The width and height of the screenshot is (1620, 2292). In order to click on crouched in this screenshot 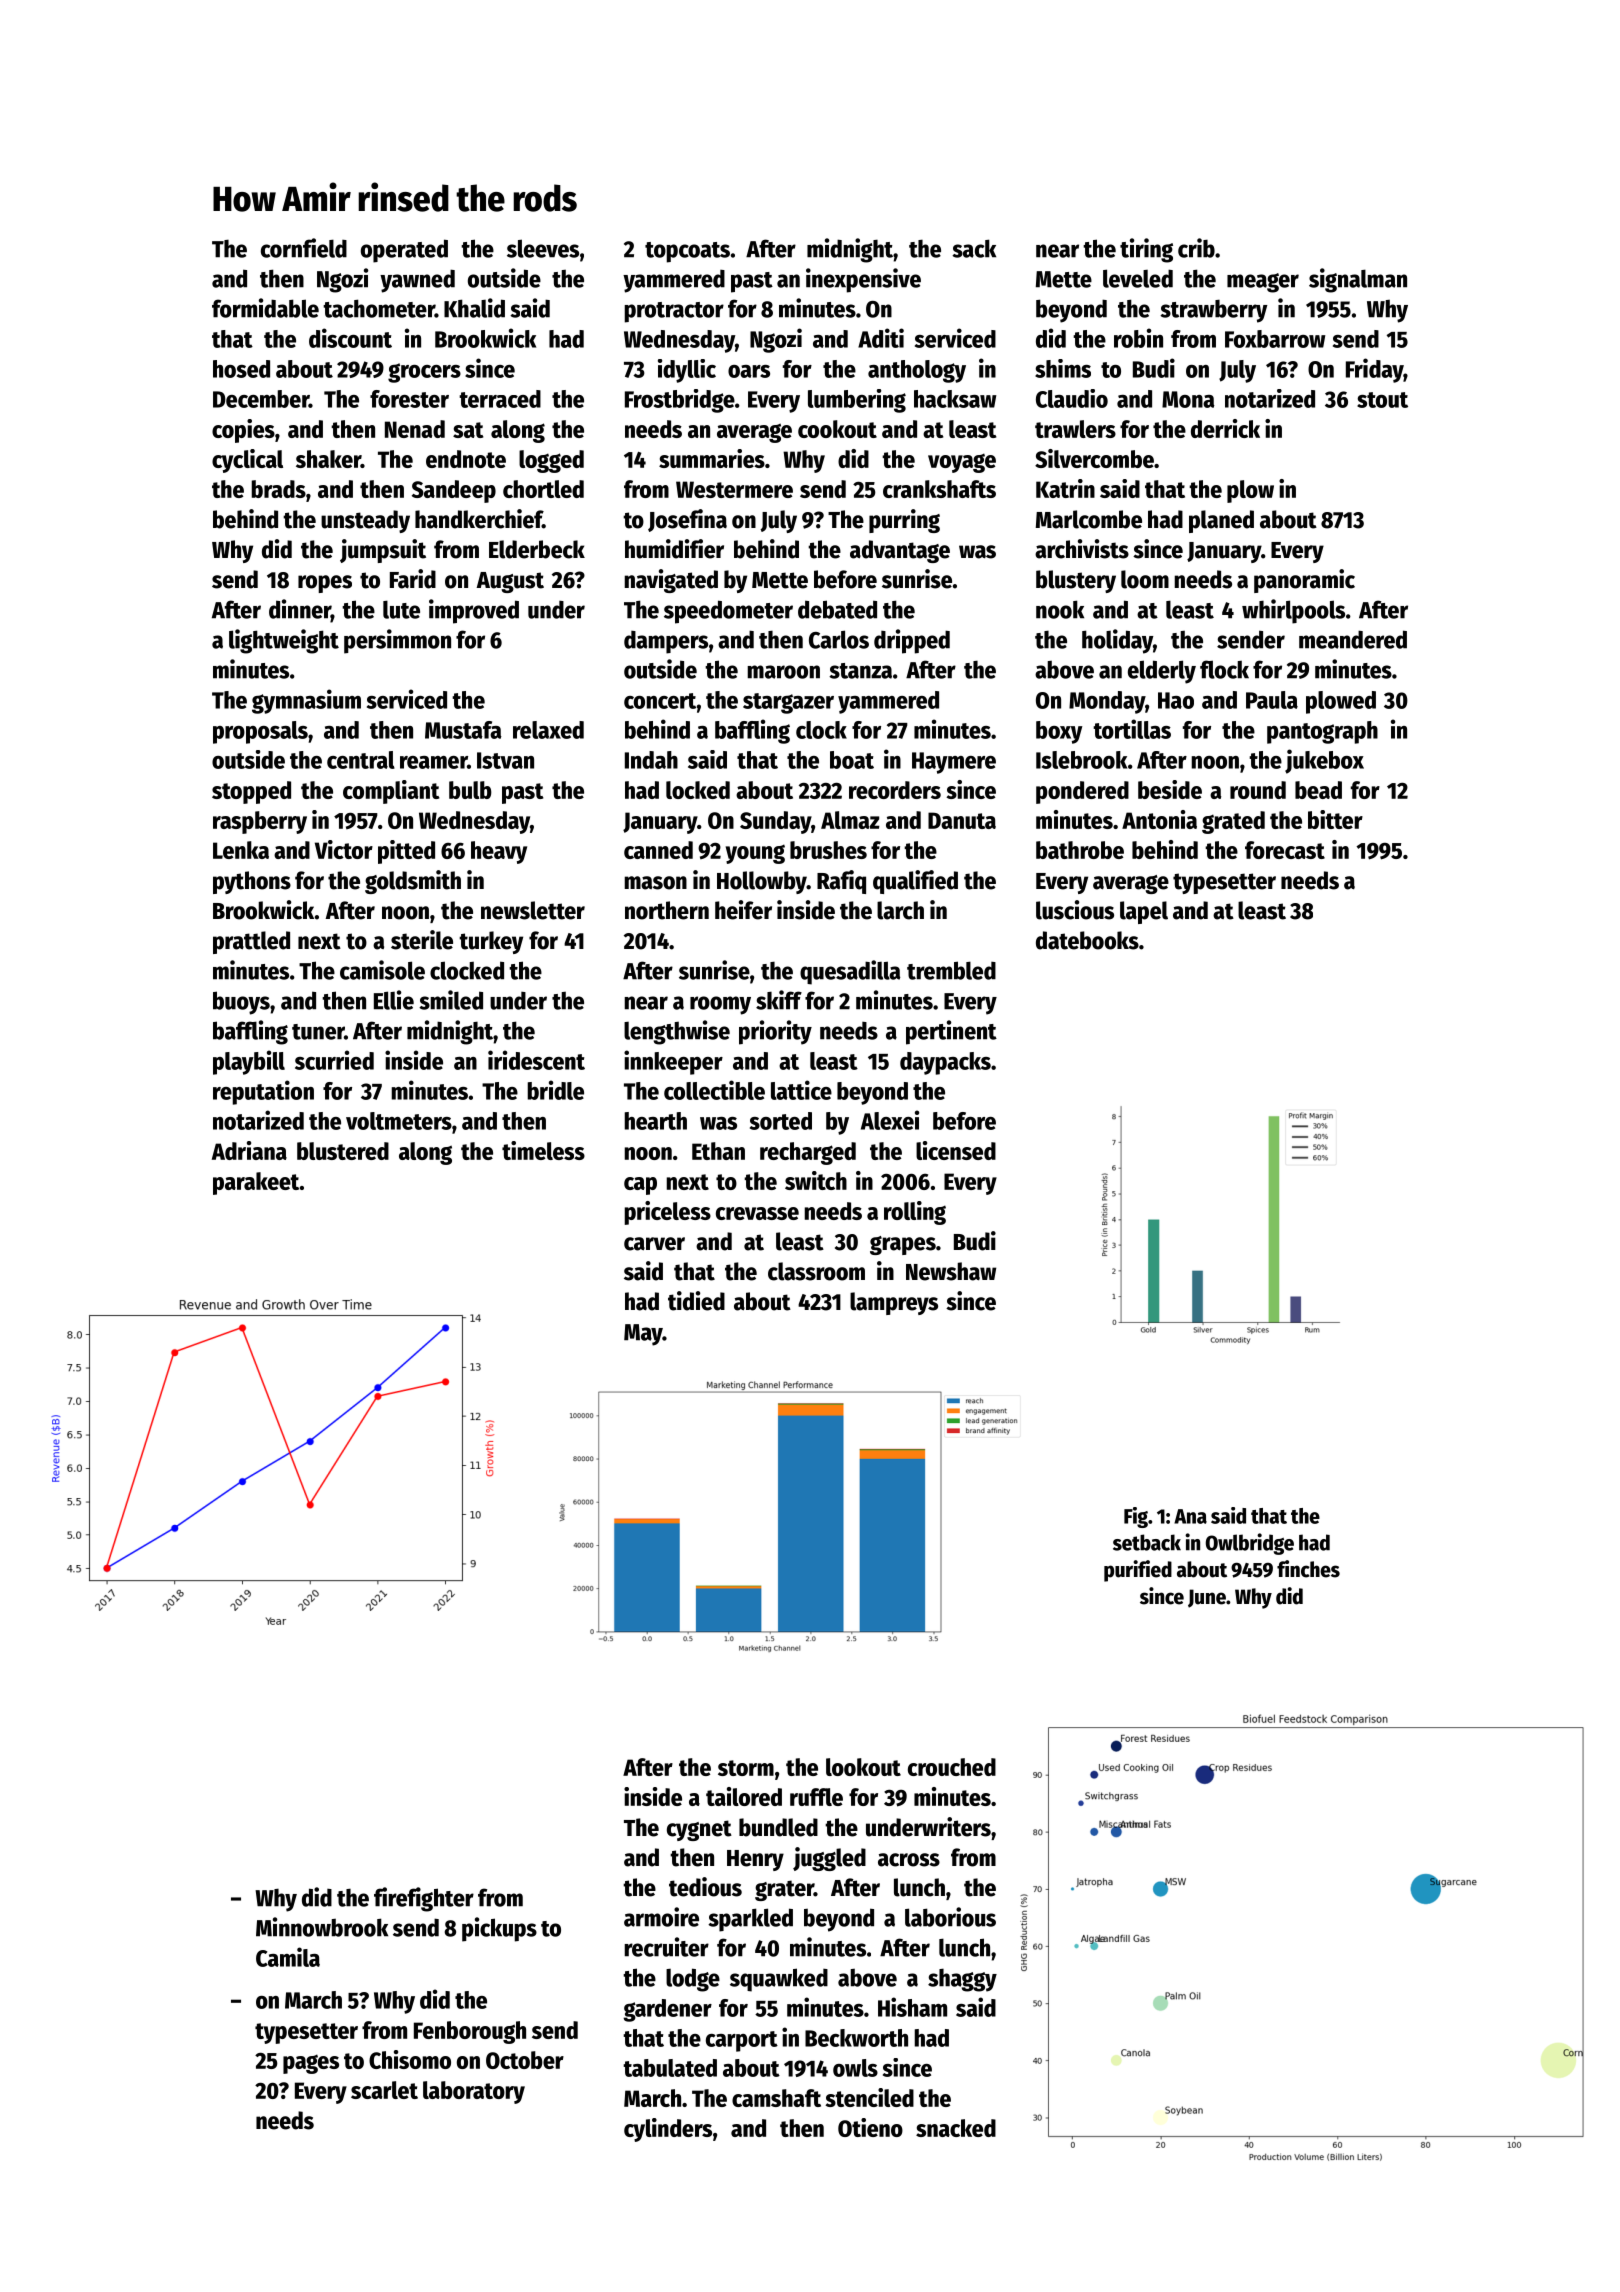, I will do `click(952, 1767)`.
